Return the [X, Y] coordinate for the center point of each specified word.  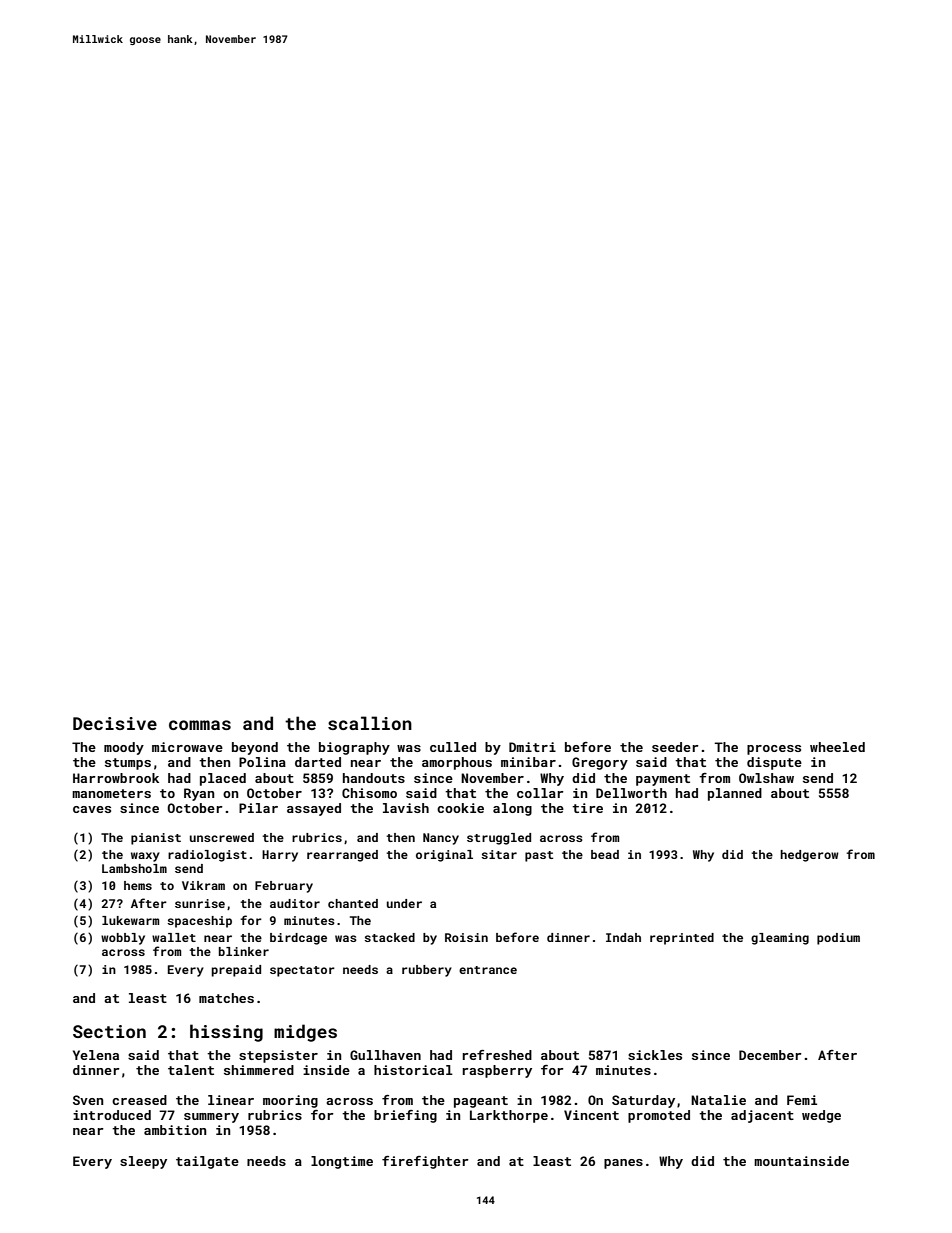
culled [453, 747]
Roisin [466, 937]
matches [226, 998]
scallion [370, 723]
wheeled [837, 747]
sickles [655, 1055]
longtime [342, 1162]
